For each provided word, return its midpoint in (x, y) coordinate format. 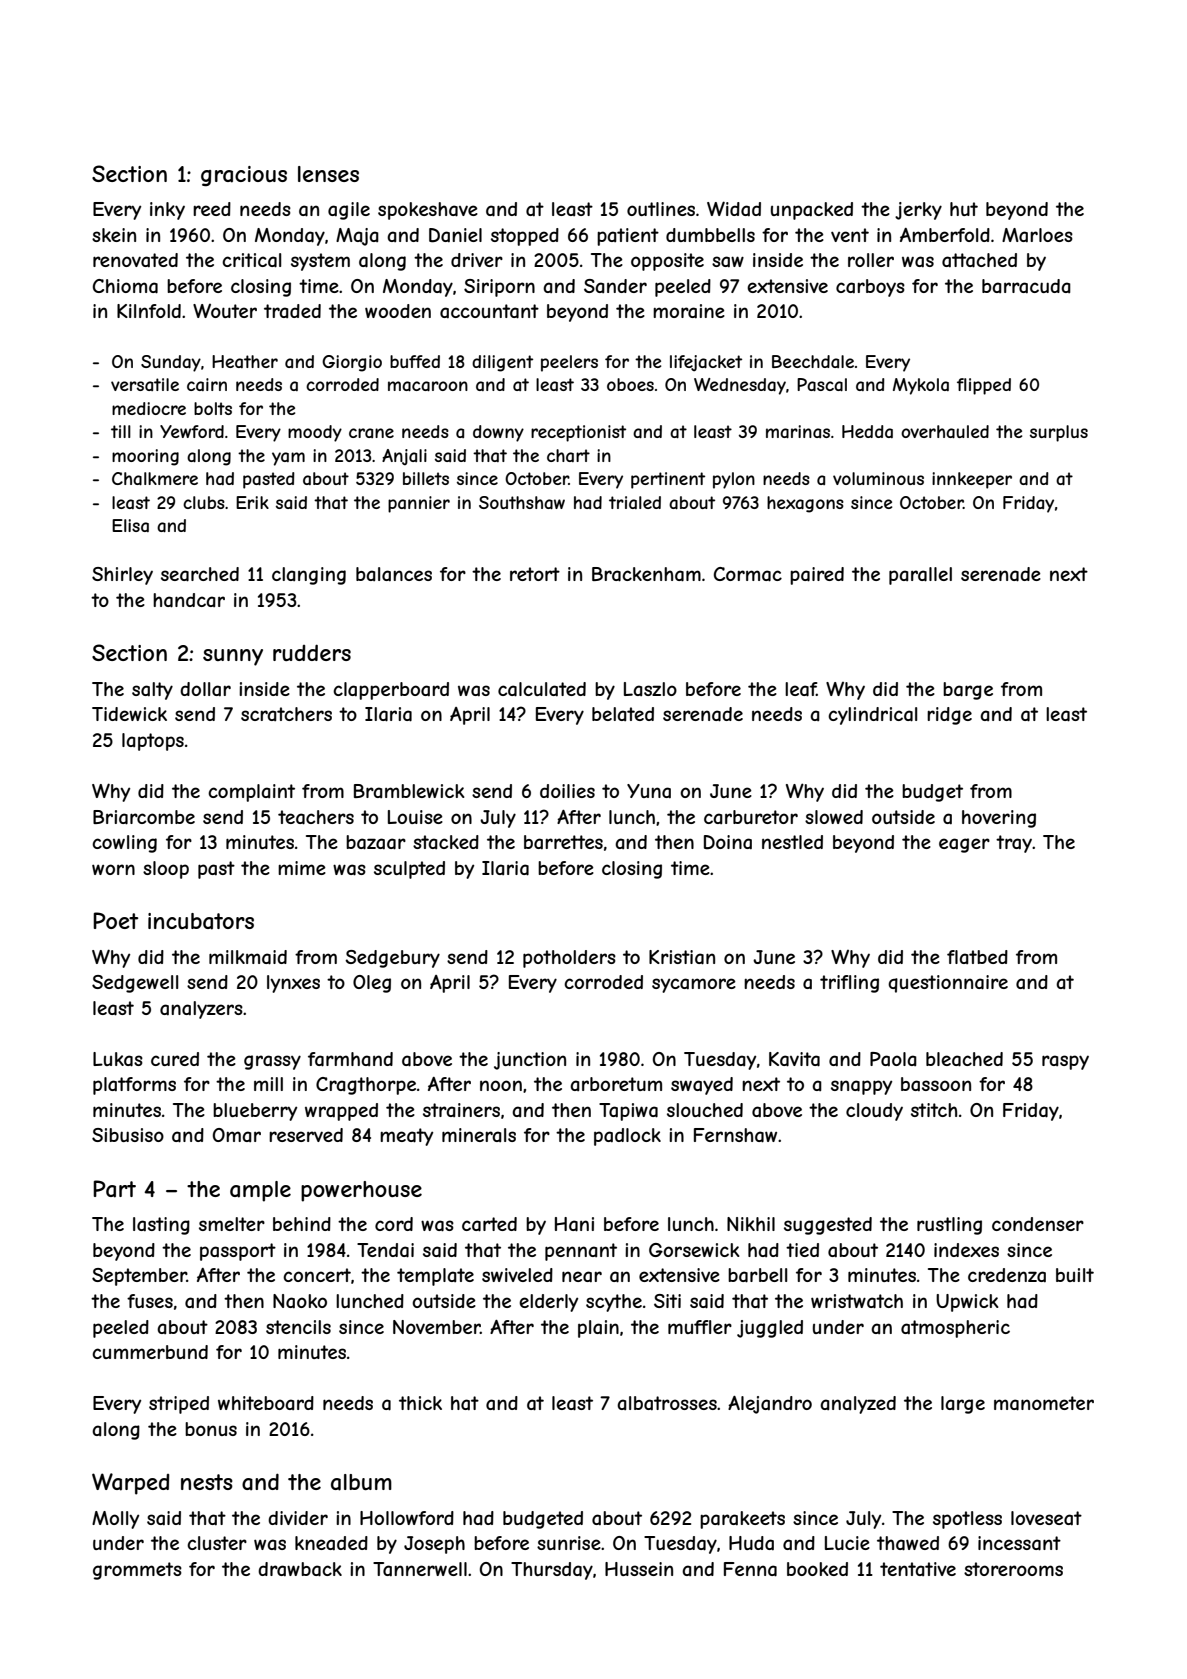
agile (349, 211)
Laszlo (650, 689)
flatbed (977, 957)
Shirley (122, 576)
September (139, 1277)
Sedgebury (392, 959)
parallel (920, 576)
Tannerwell (420, 1569)
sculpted (409, 870)
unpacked (812, 211)
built (1075, 1275)
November (437, 1327)
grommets (137, 1571)
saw (728, 261)
